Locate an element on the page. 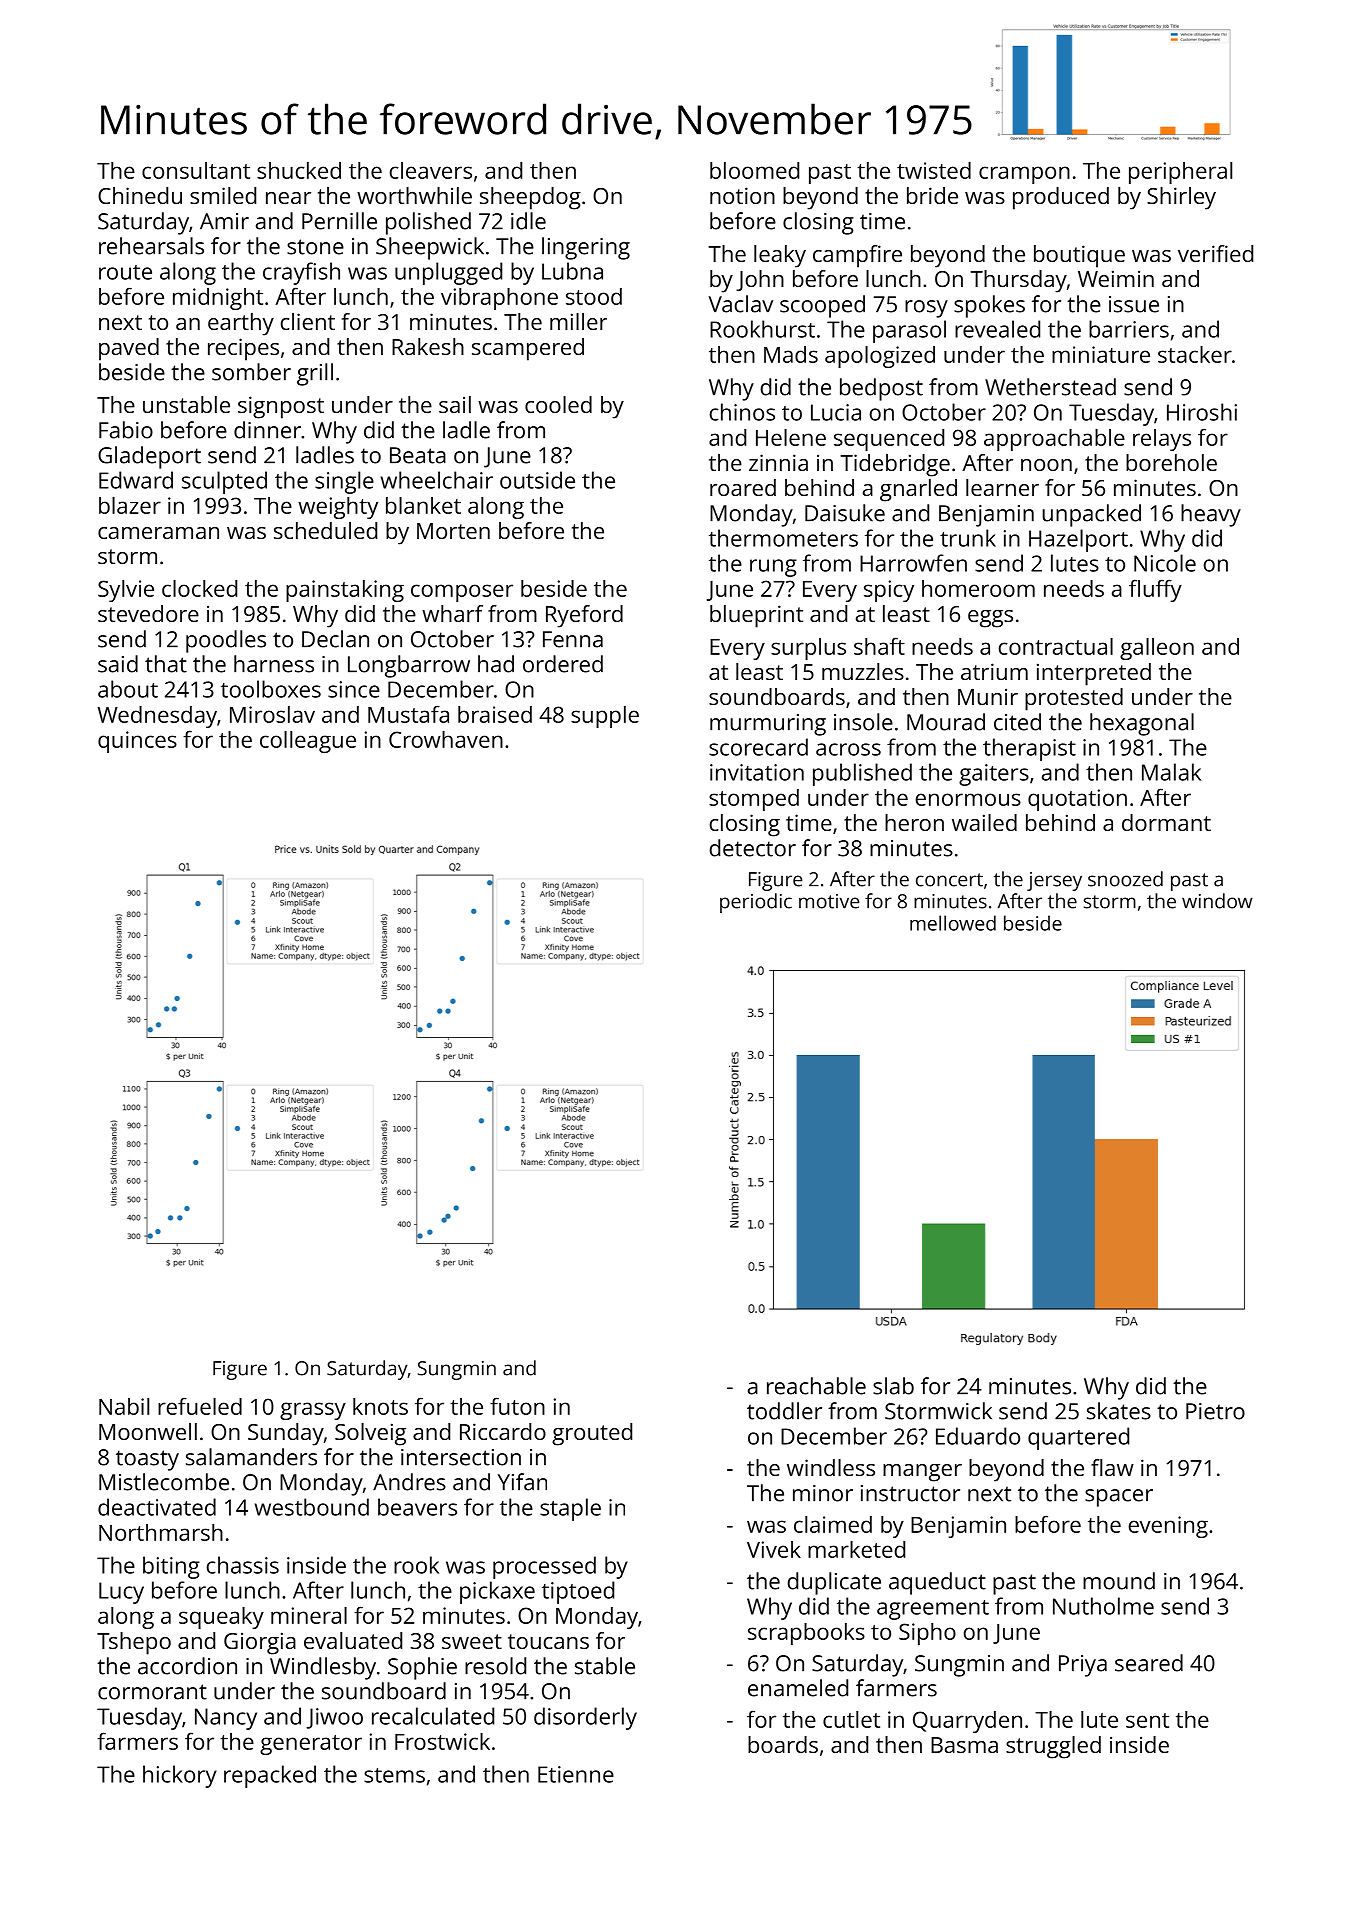  Lucy is located at coordinates (121, 1593).
